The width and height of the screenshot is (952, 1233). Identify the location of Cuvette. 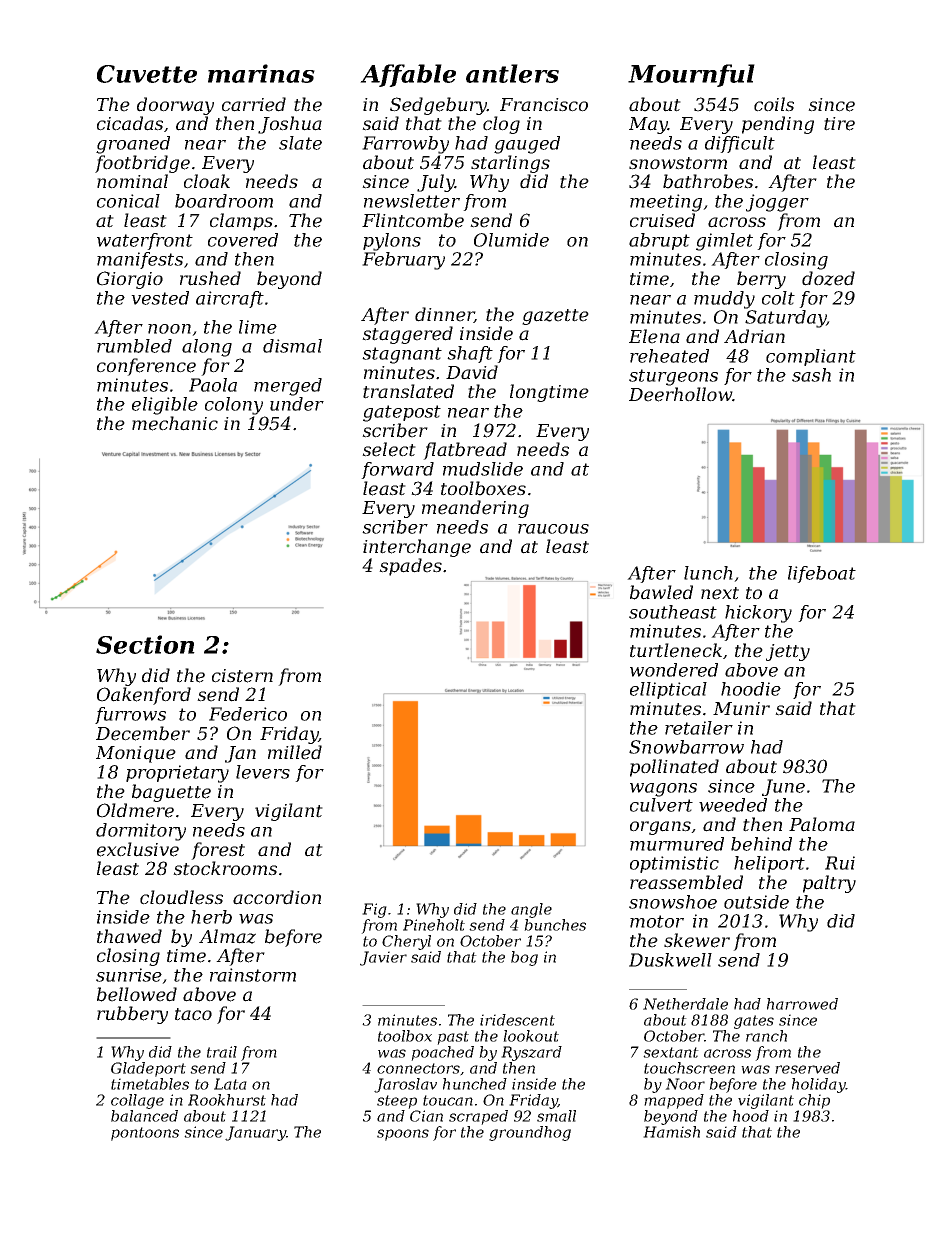
(147, 74).
